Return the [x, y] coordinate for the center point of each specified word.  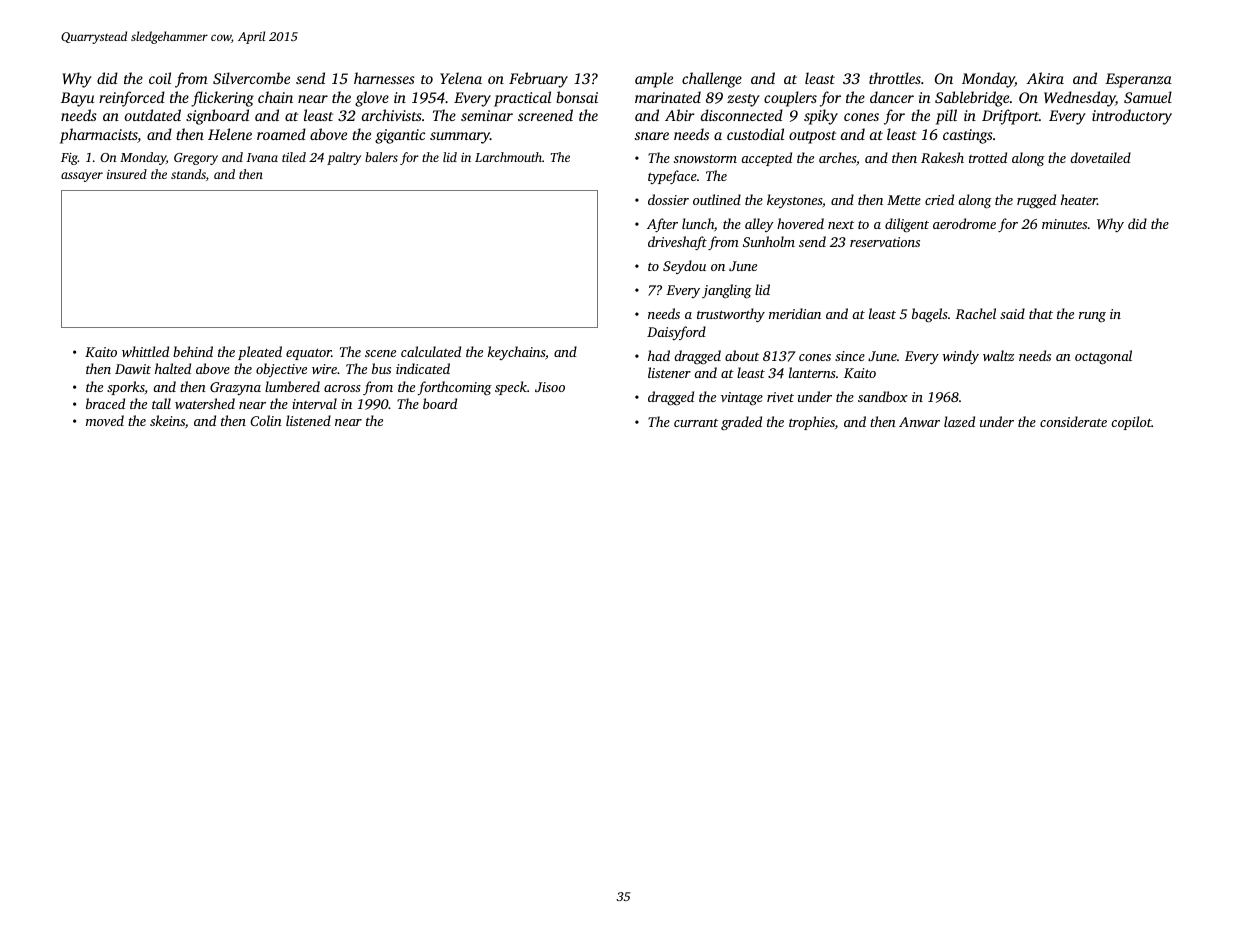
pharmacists [99, 136]
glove [372, 99]
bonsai [577, 97]
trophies [812, 423]
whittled [145, 351]
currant [696, 423]
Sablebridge [972, 99]
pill [946, 117]
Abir [680, 115]
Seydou [684, 267]
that [1041, 313]
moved [105, 420]
